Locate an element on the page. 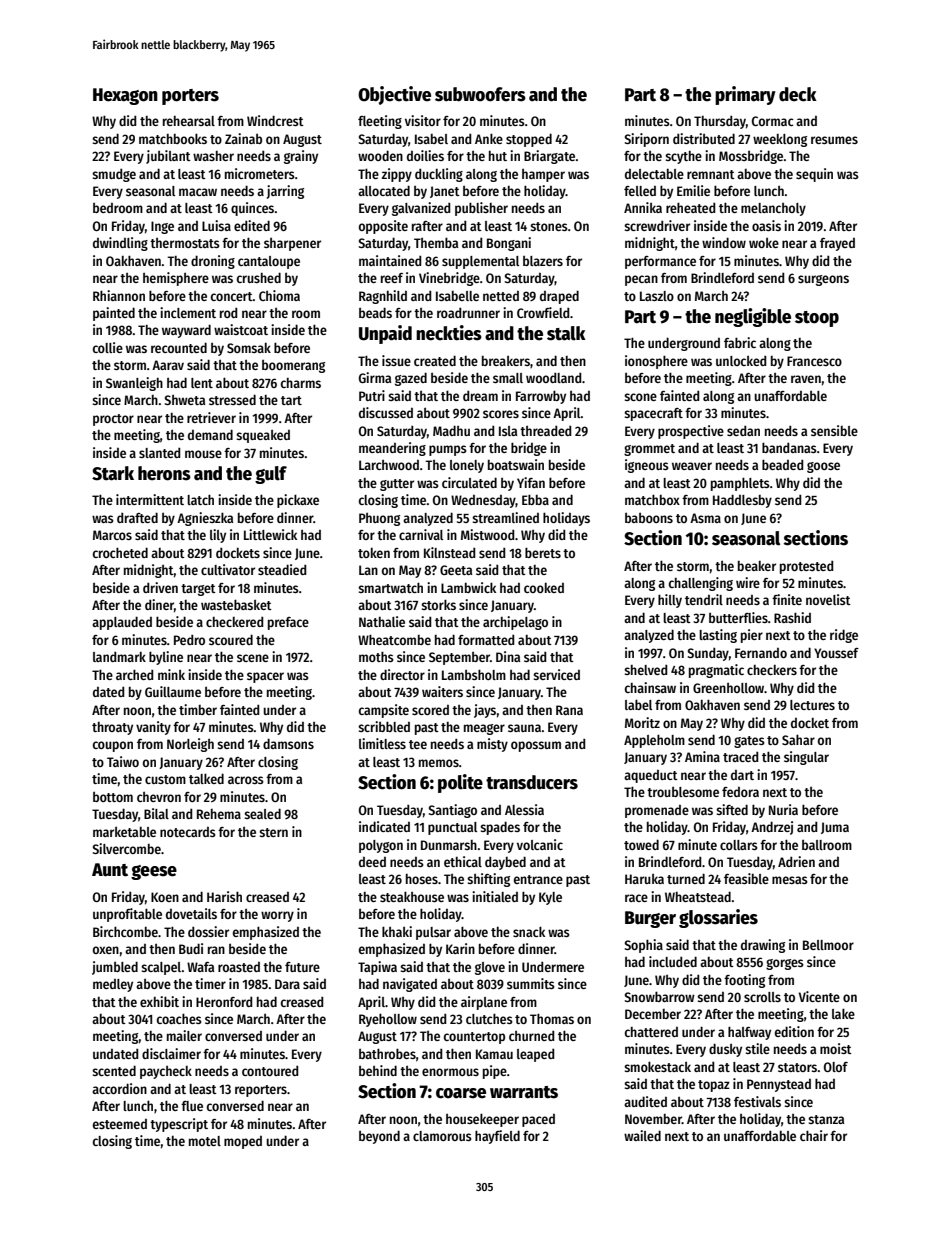 The image size is (952, 1233). Dunmarsh is located at coordinates (449, 845).
